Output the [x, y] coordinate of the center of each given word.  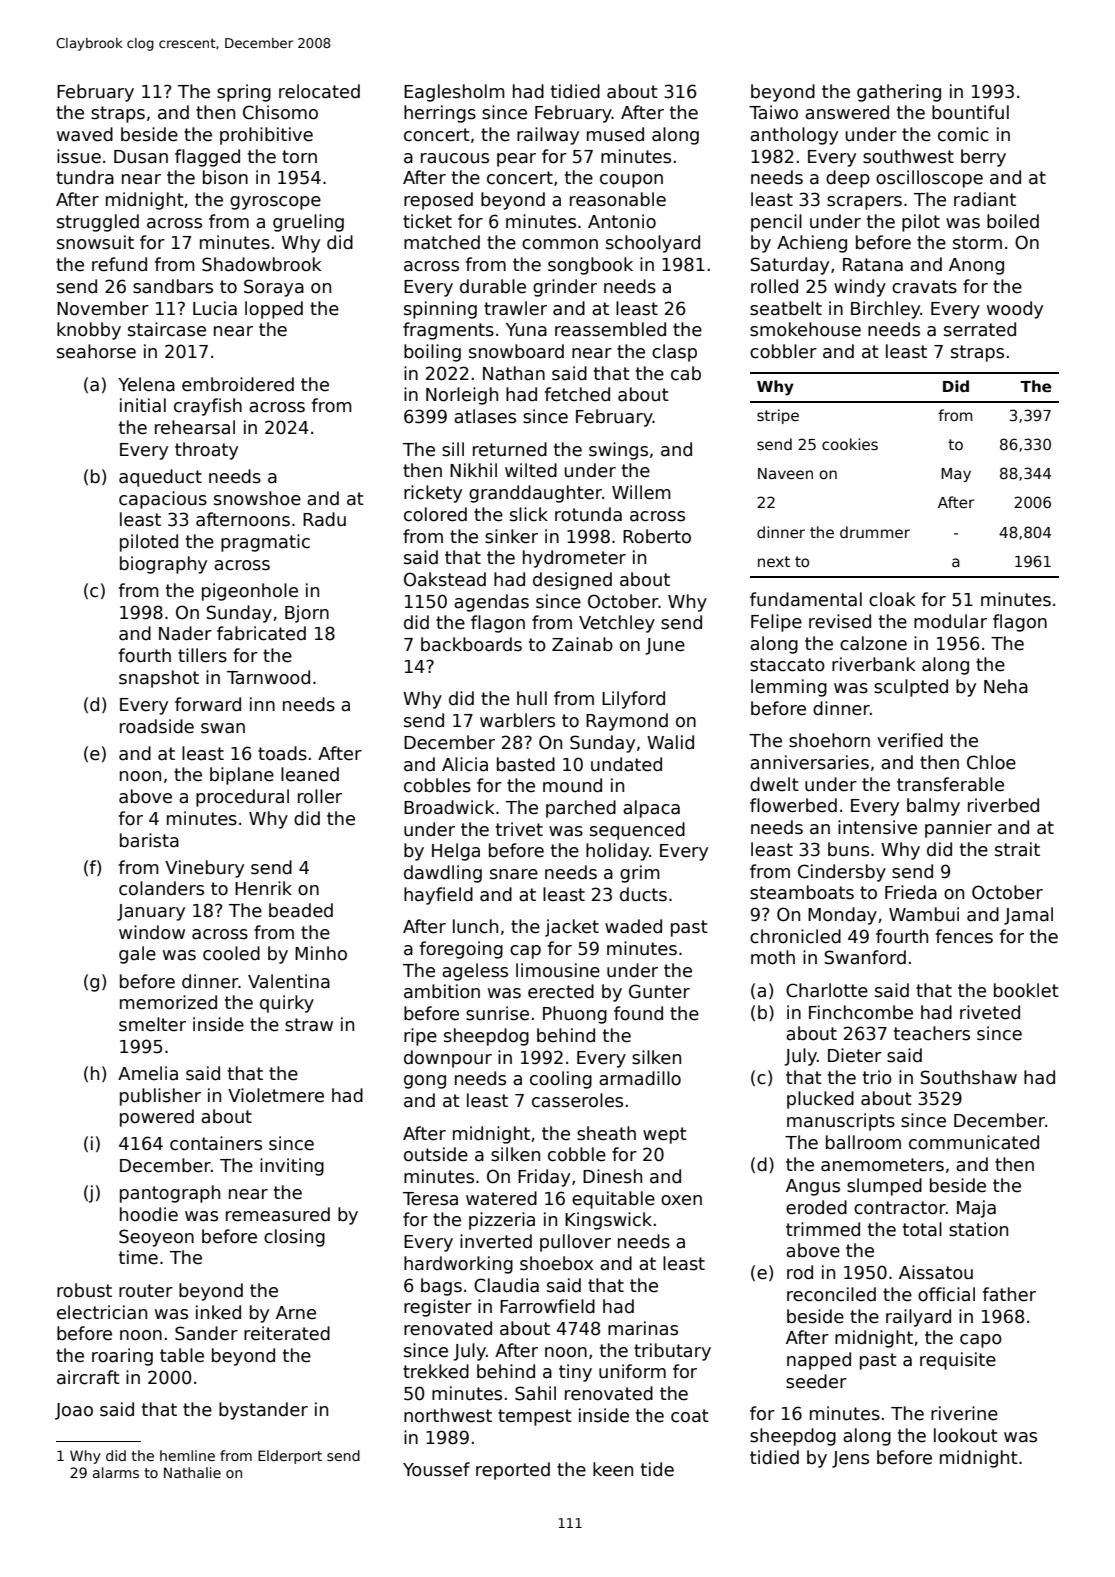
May [956, 475]
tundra [85, 177]
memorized [168, 1002]
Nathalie [192, 1472]
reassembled [610, 329]
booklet [1026, 990]
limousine [558, 970]
